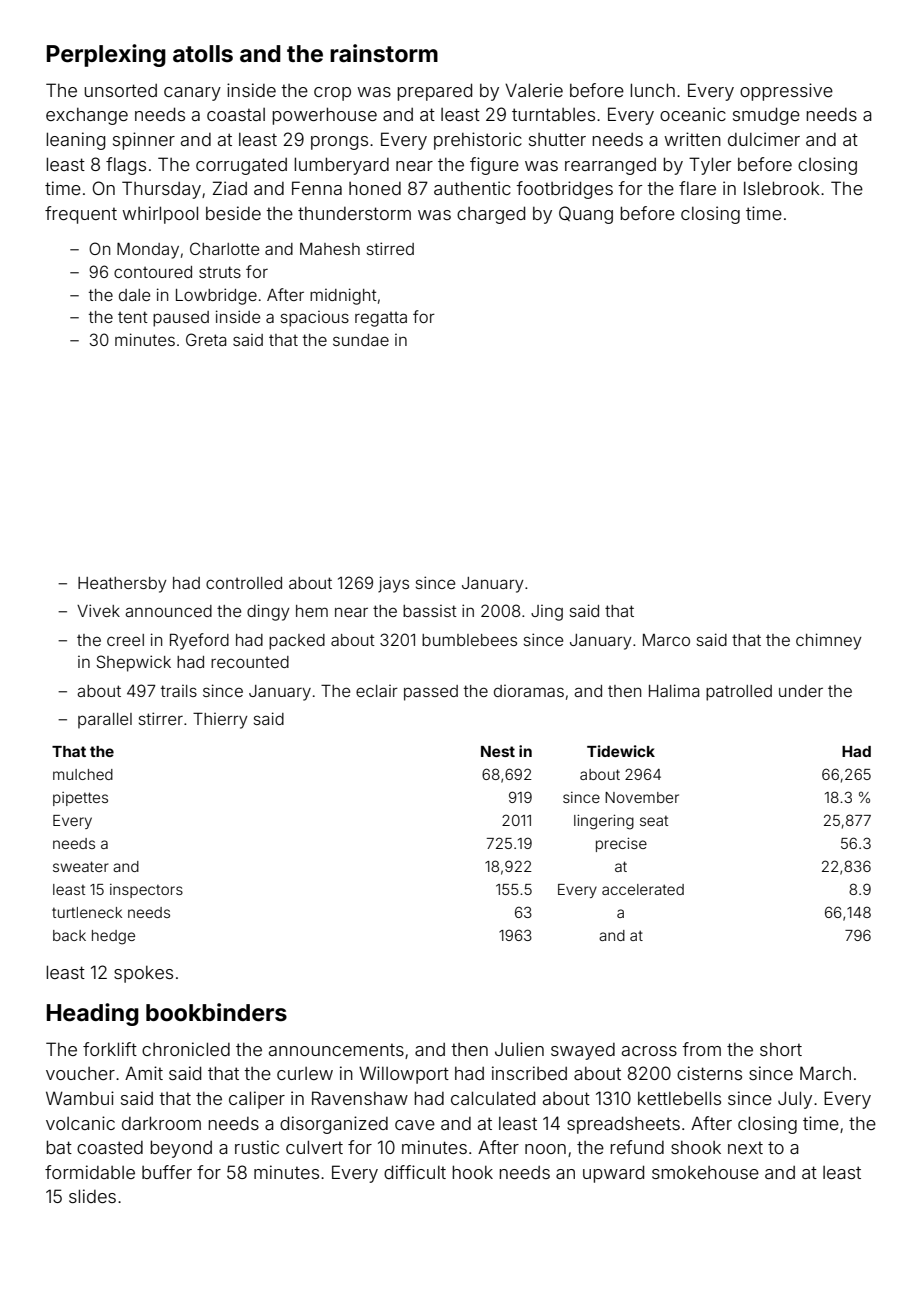  Describe the element at coordinates (739, 693) in the page. I see `patrolled` at that location.
